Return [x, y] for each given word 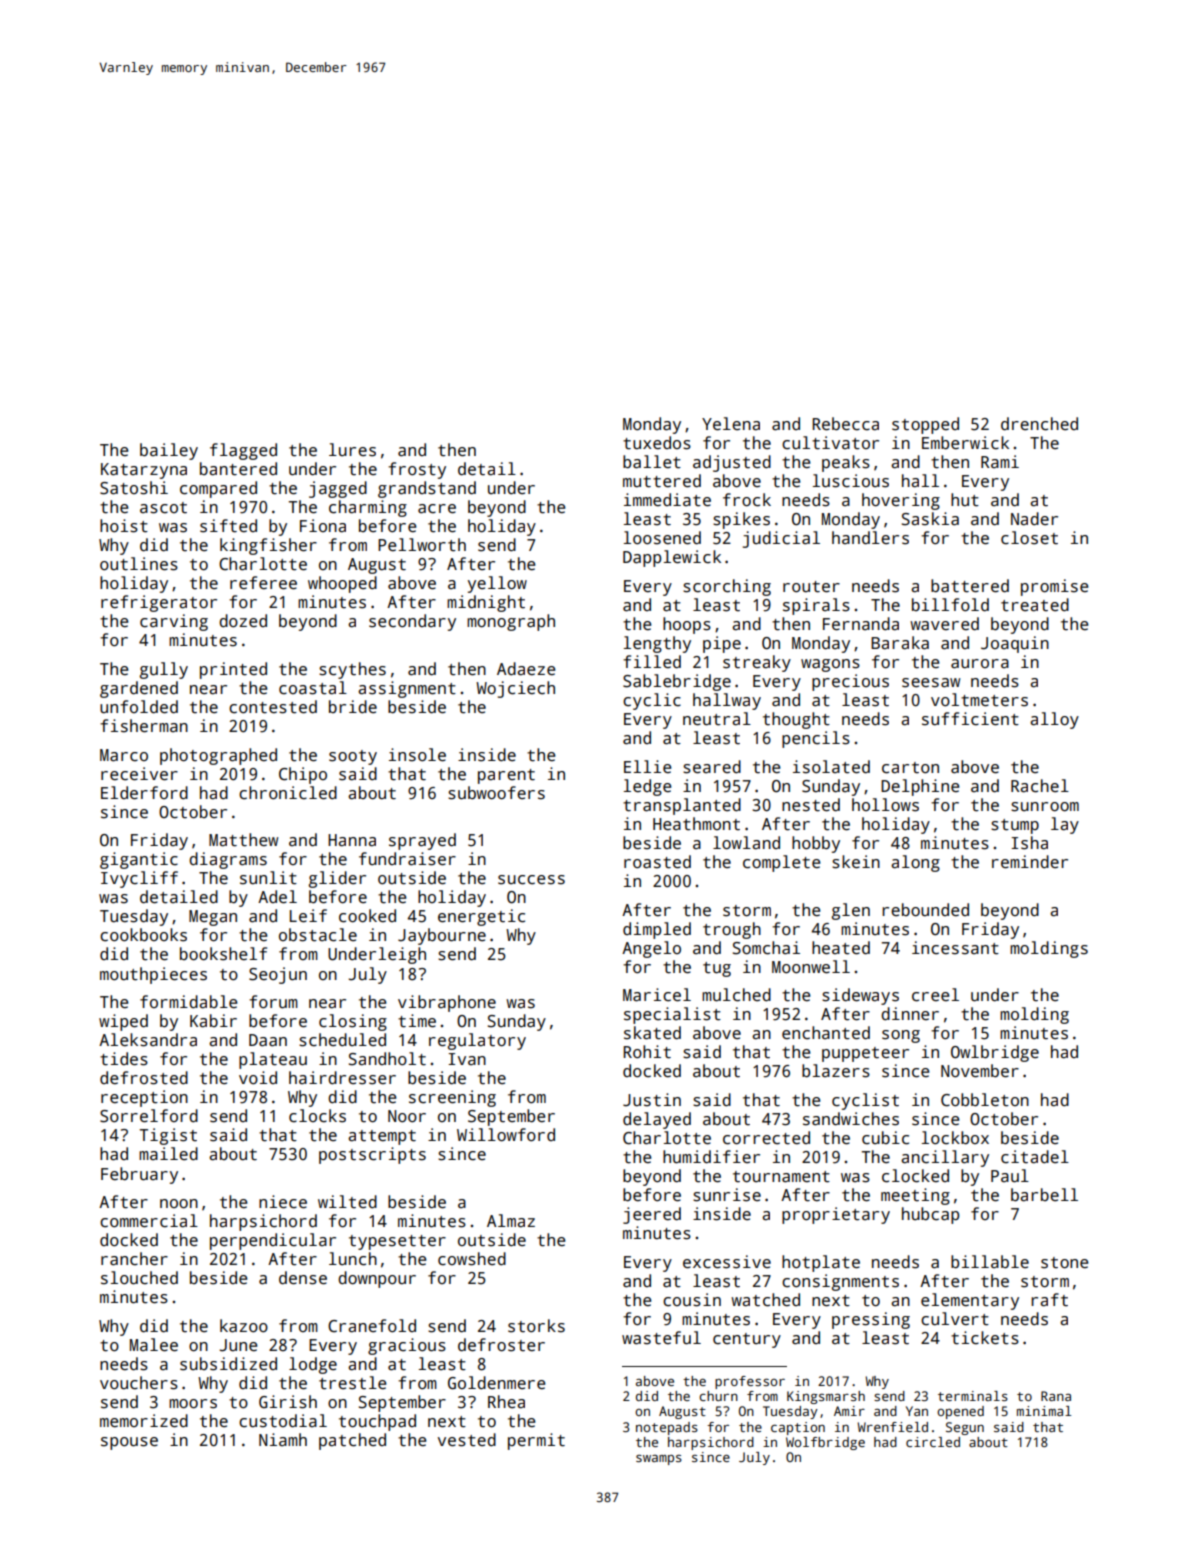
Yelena [731, 424]
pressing [871, 1320]
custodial [283, 1421]
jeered [652, 1215]
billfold [950, 605]
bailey [169, 451]
